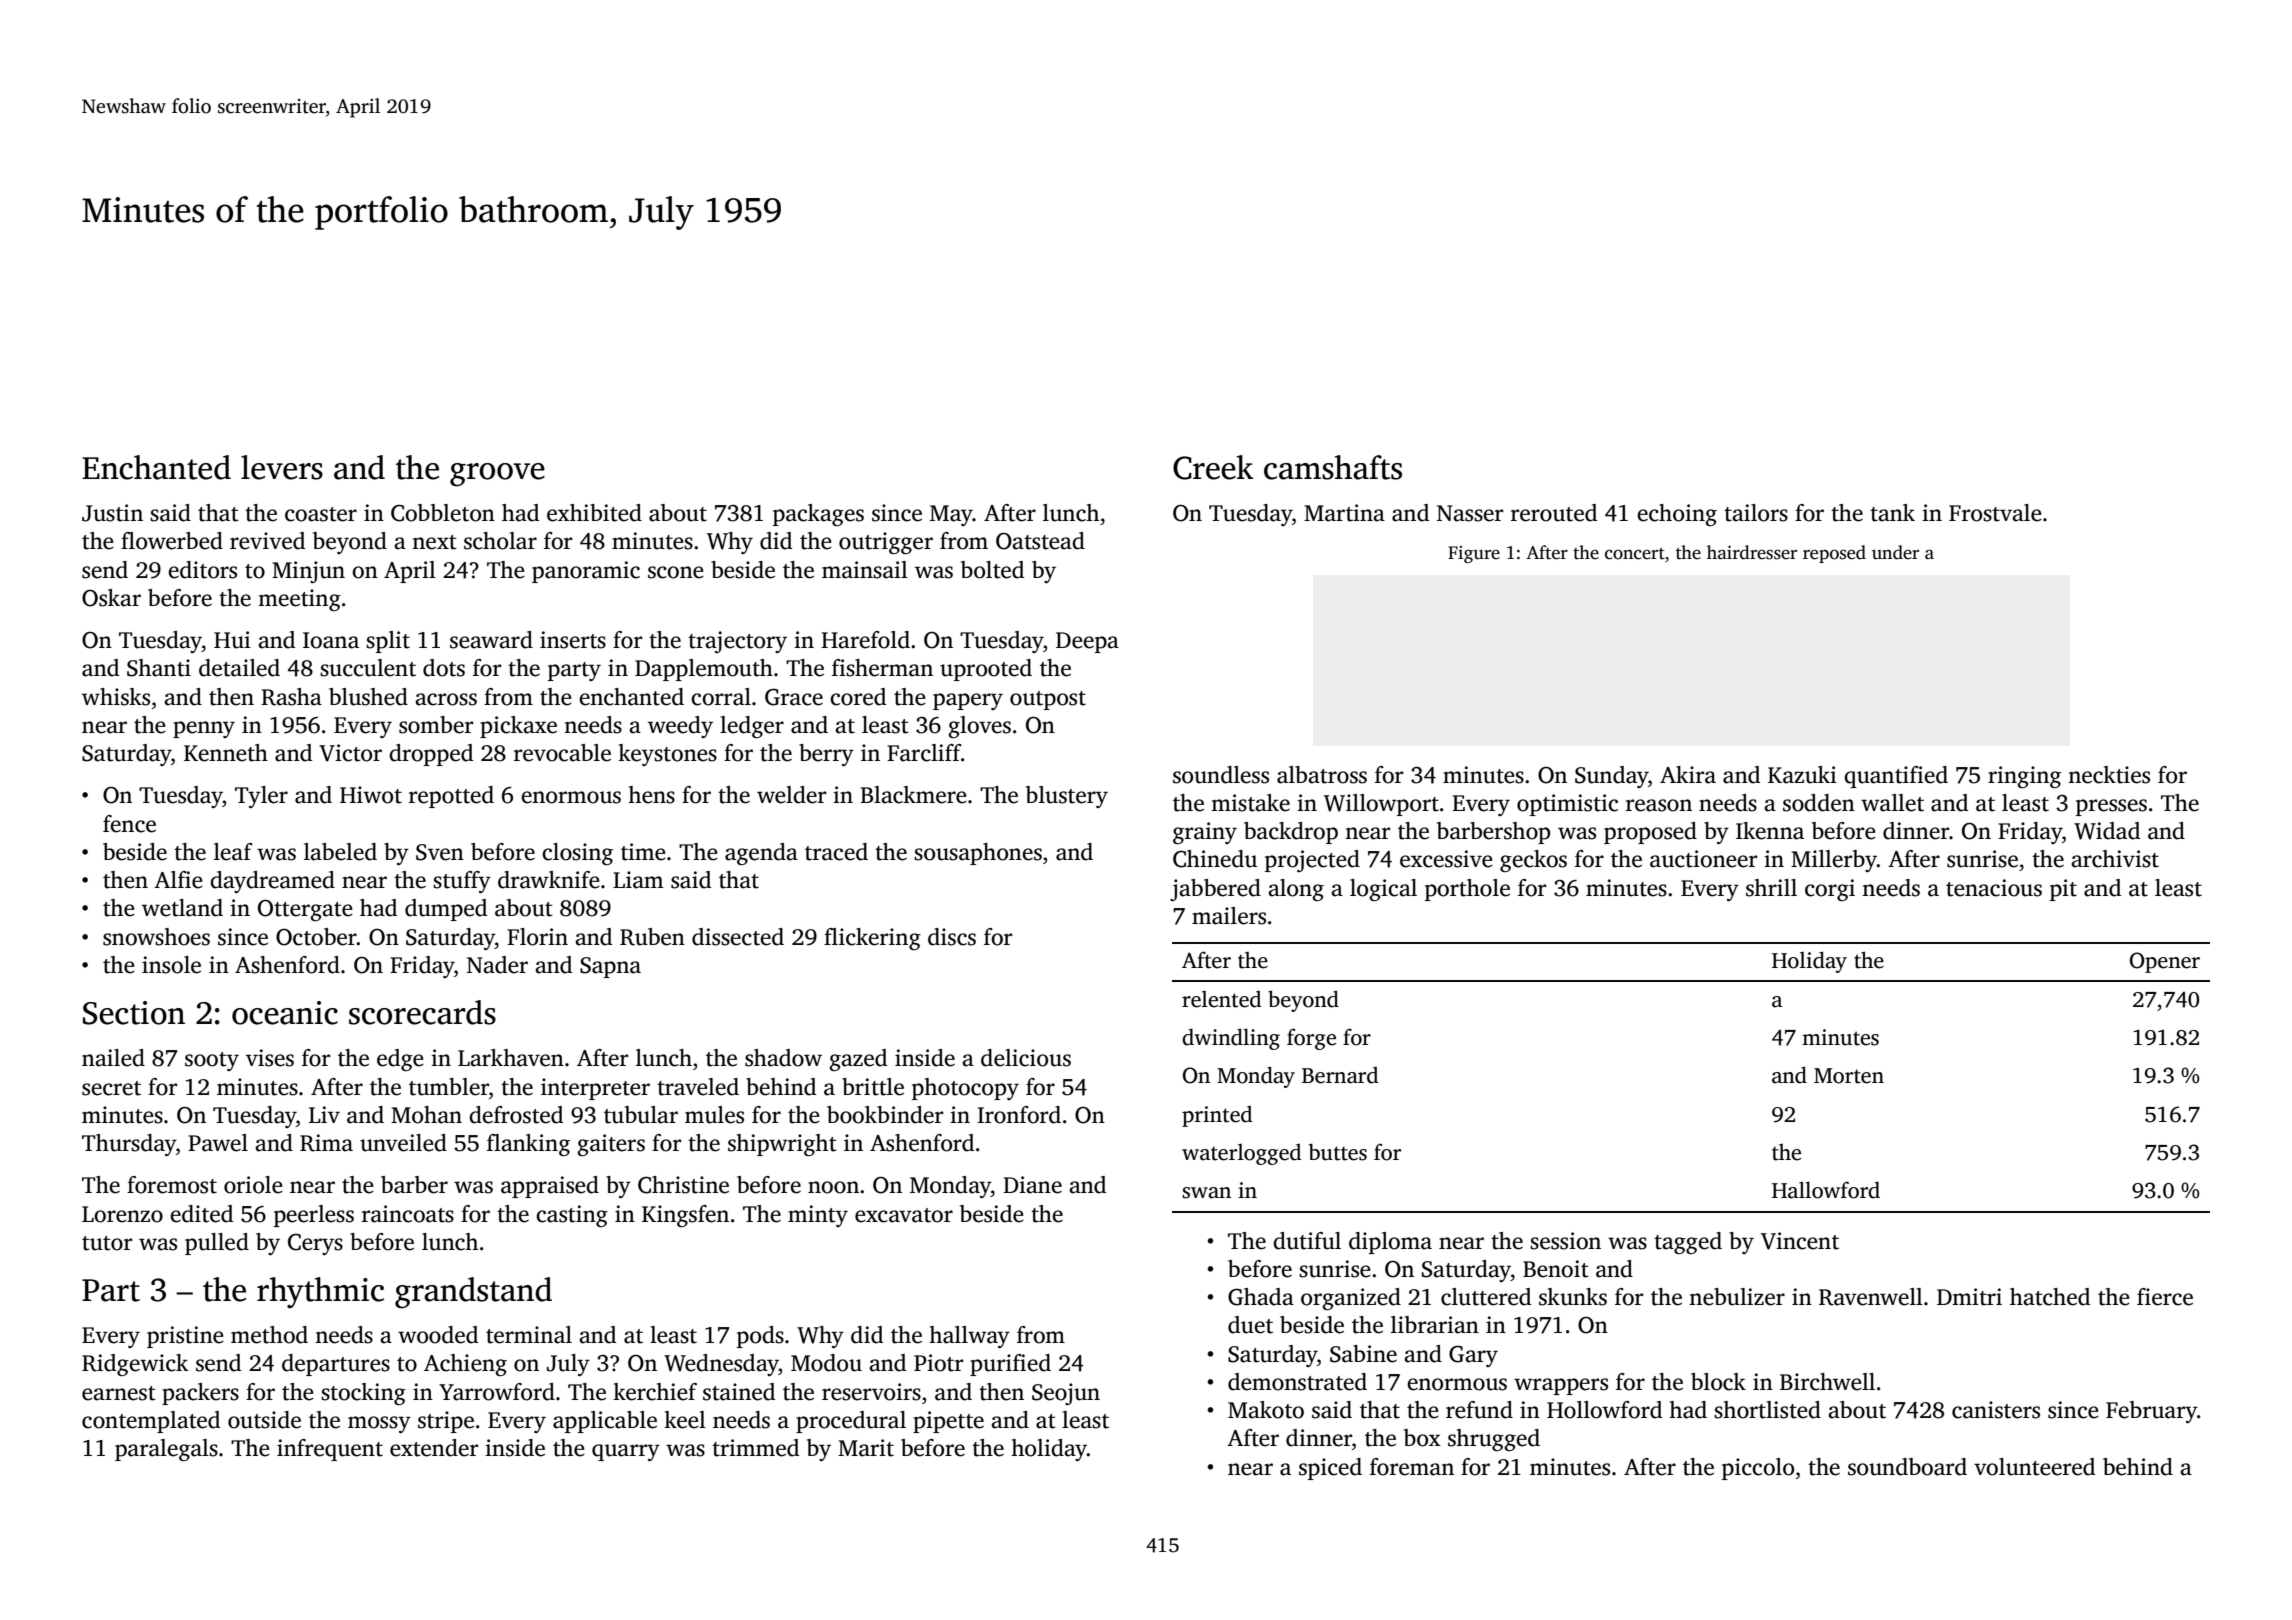 This document has width=2292, height=1620. Describe the element at coordinates (282, 467) in the document. I see `levers` at that location.
